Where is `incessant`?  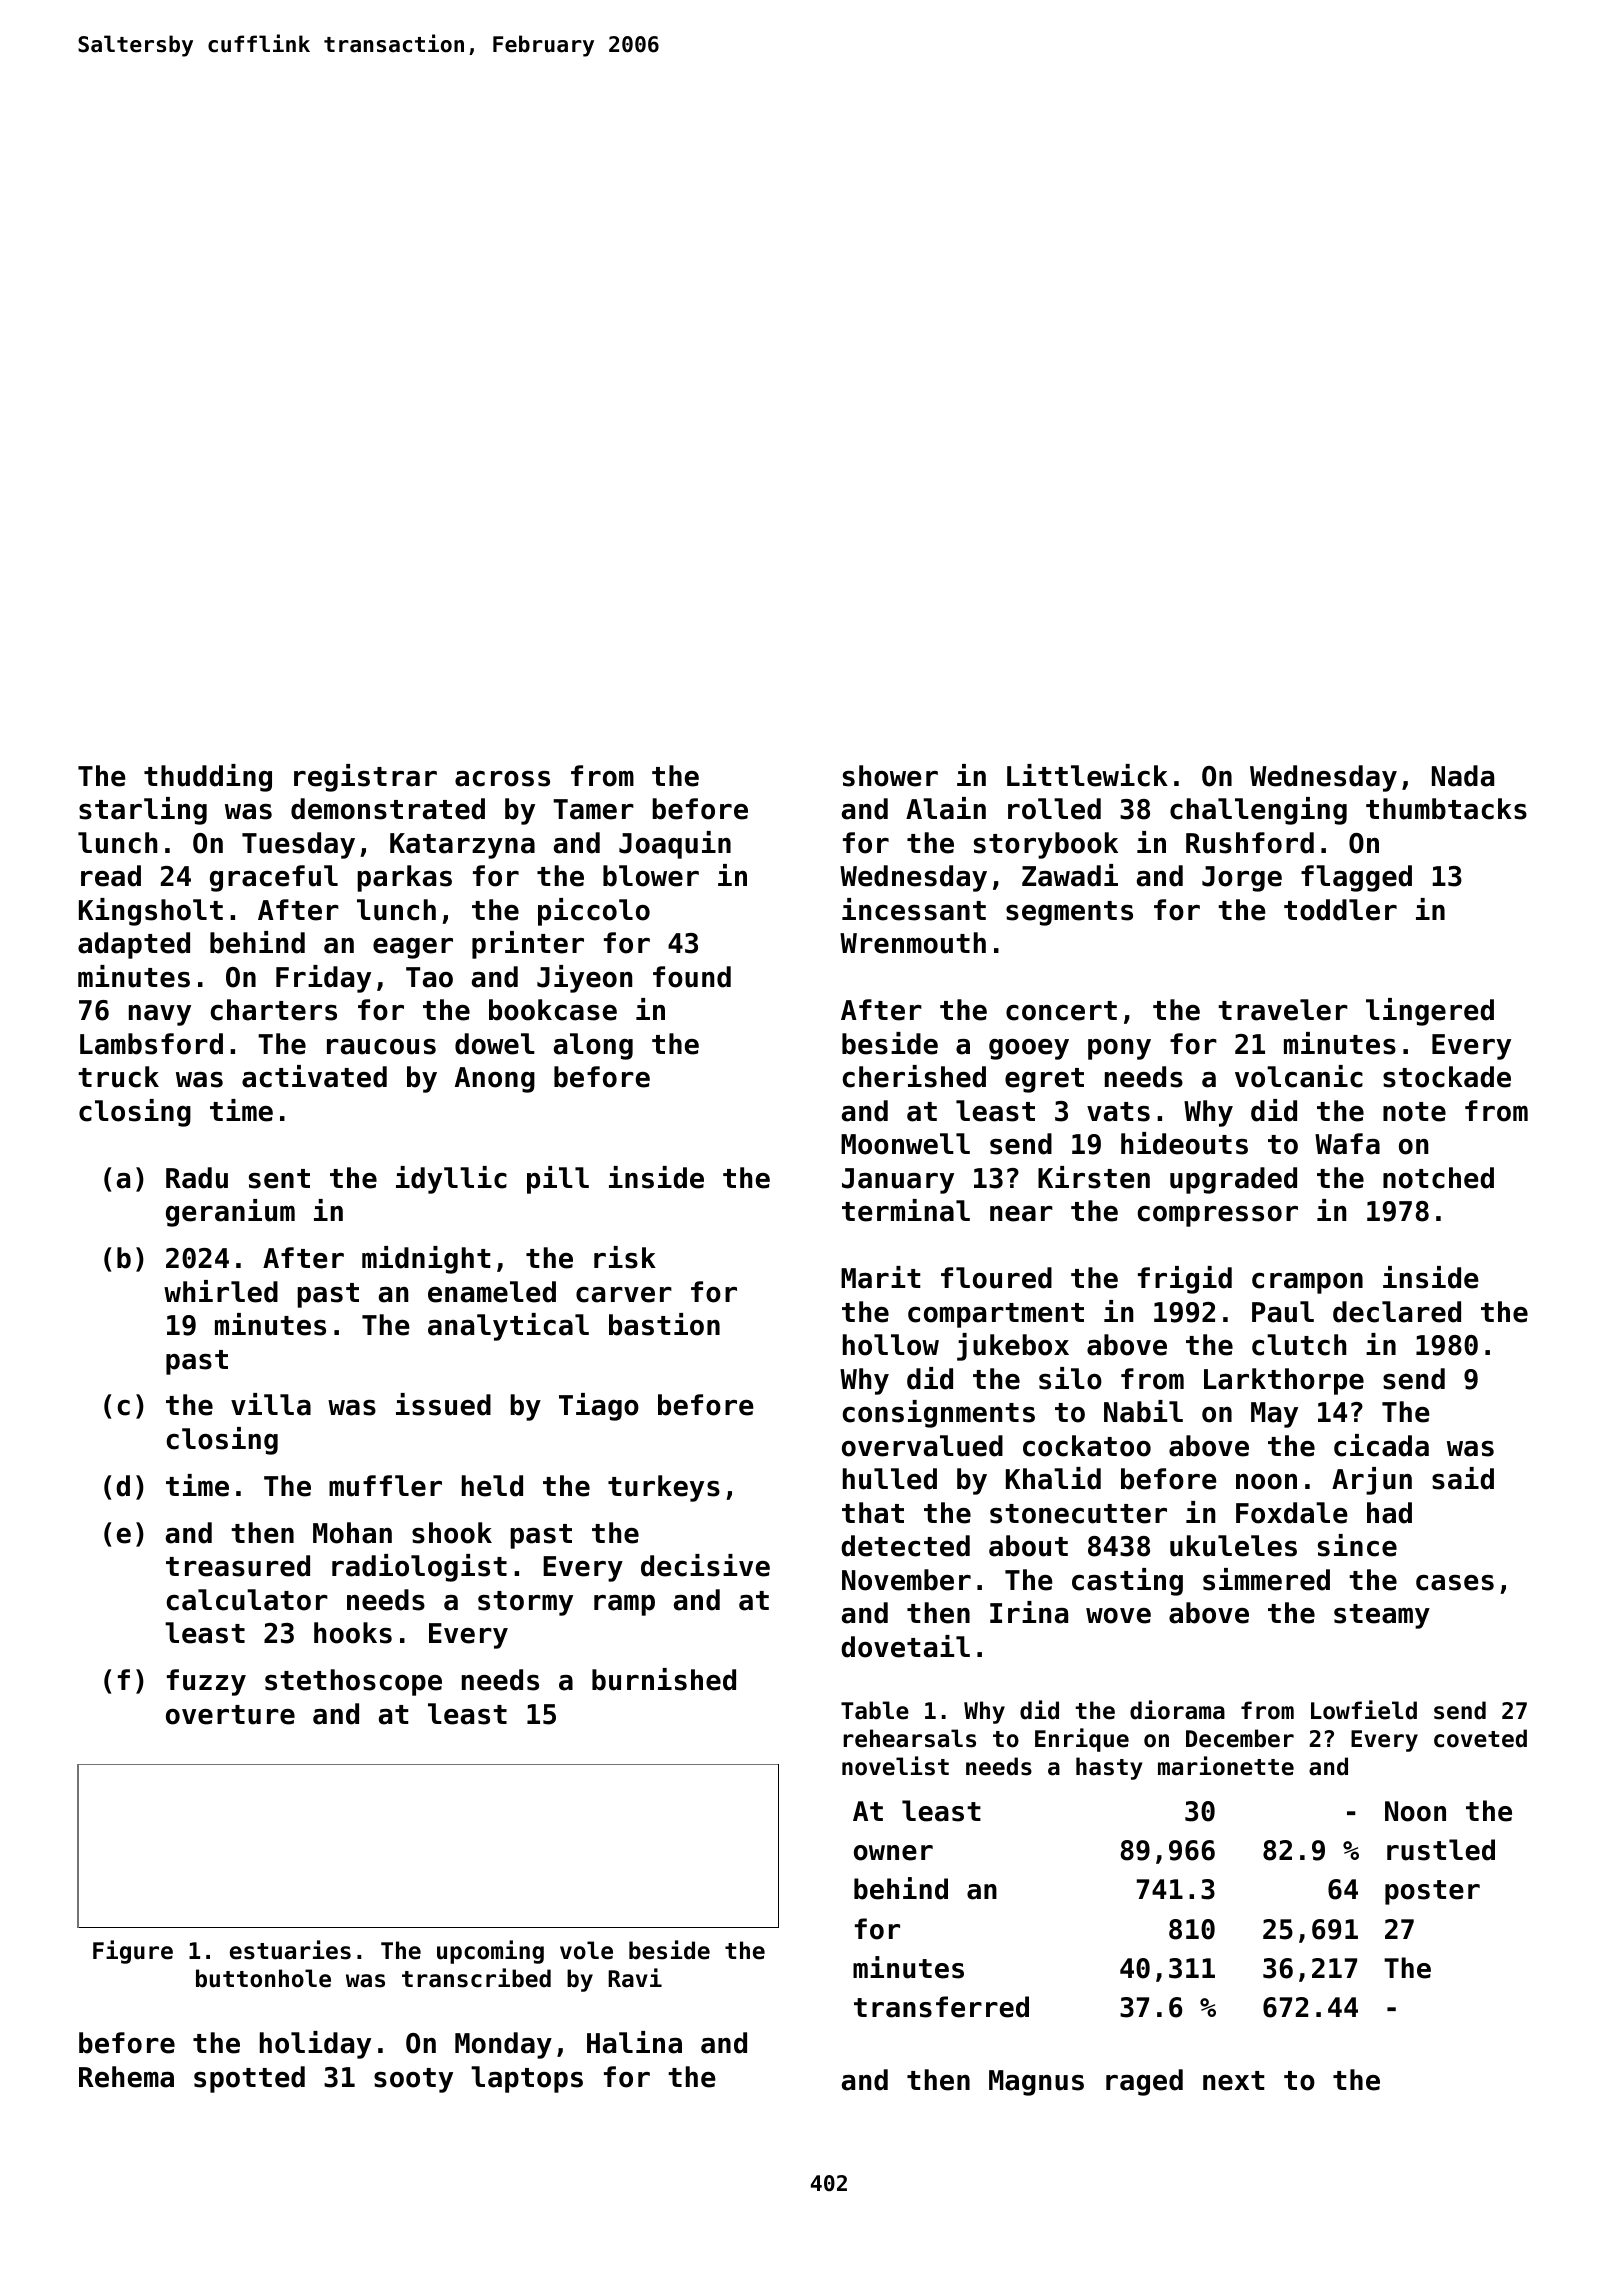 incessant is located at coordinates (914, 909).
